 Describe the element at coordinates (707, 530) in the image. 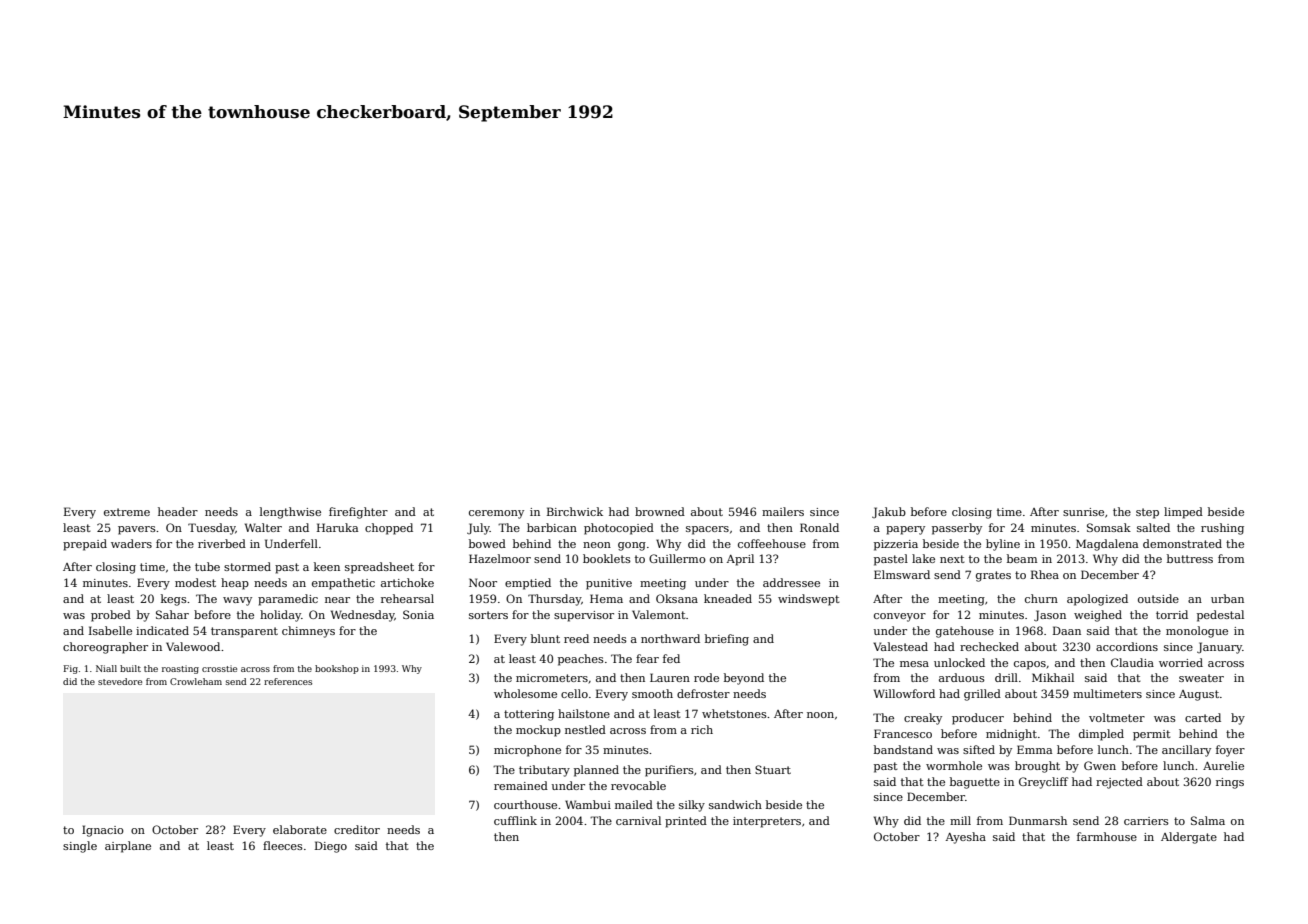

I see `spacers` at that location.
